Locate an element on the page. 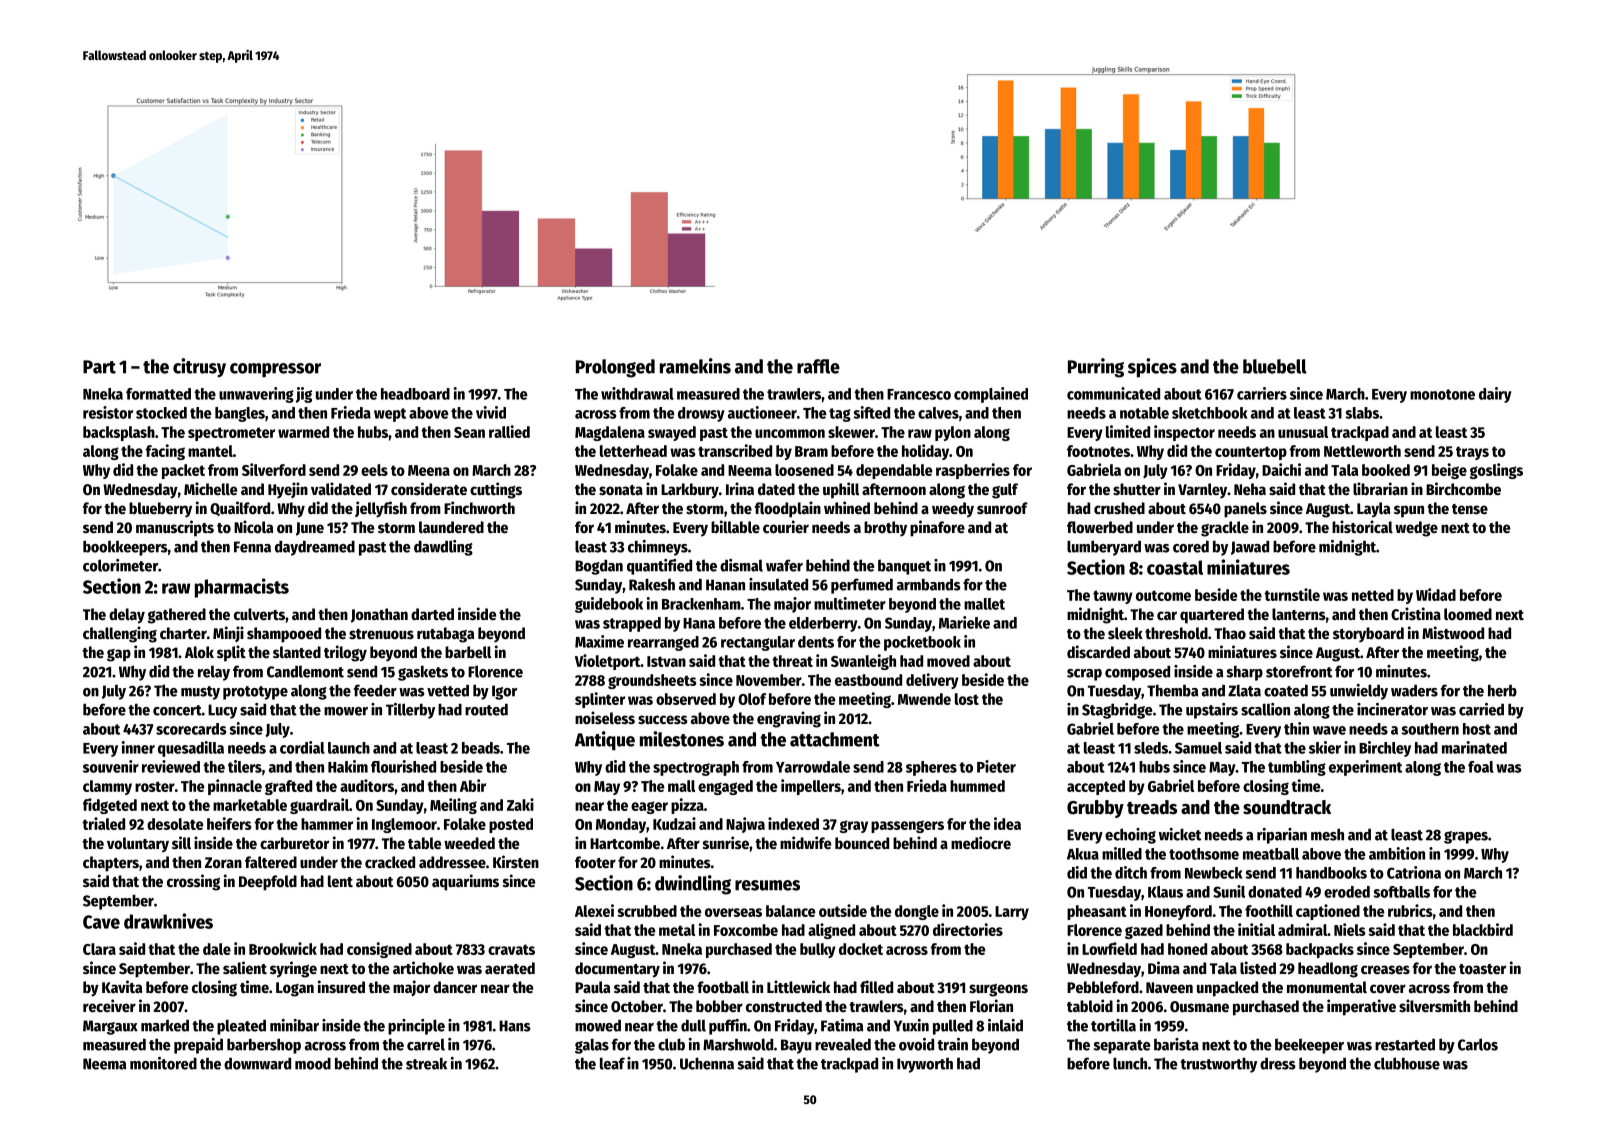 The height and width of the page is (1136, 1607). Quailford is located at coordinates (240, 508).
